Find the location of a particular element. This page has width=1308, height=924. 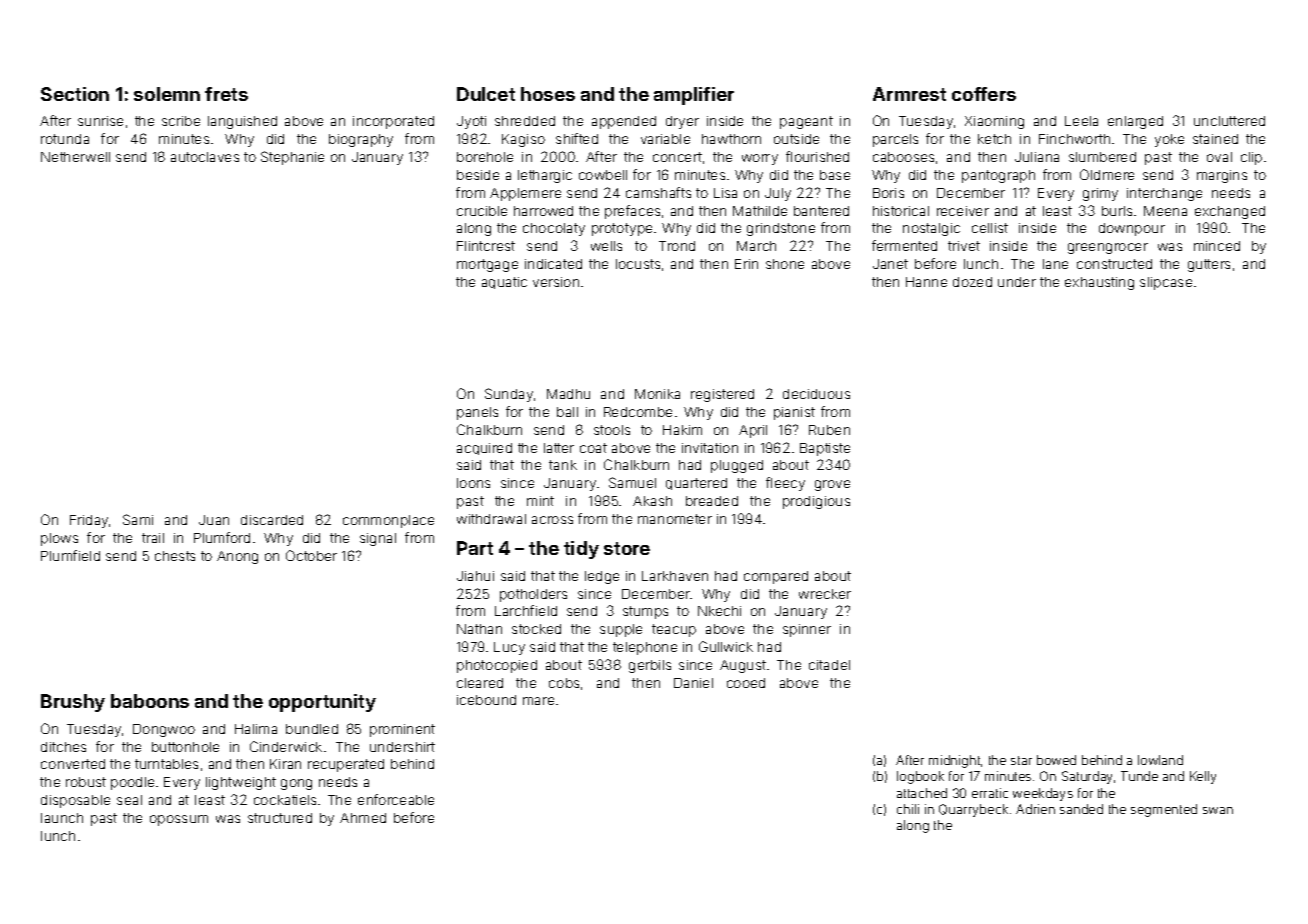

base is located at coordinates (835, 175).
